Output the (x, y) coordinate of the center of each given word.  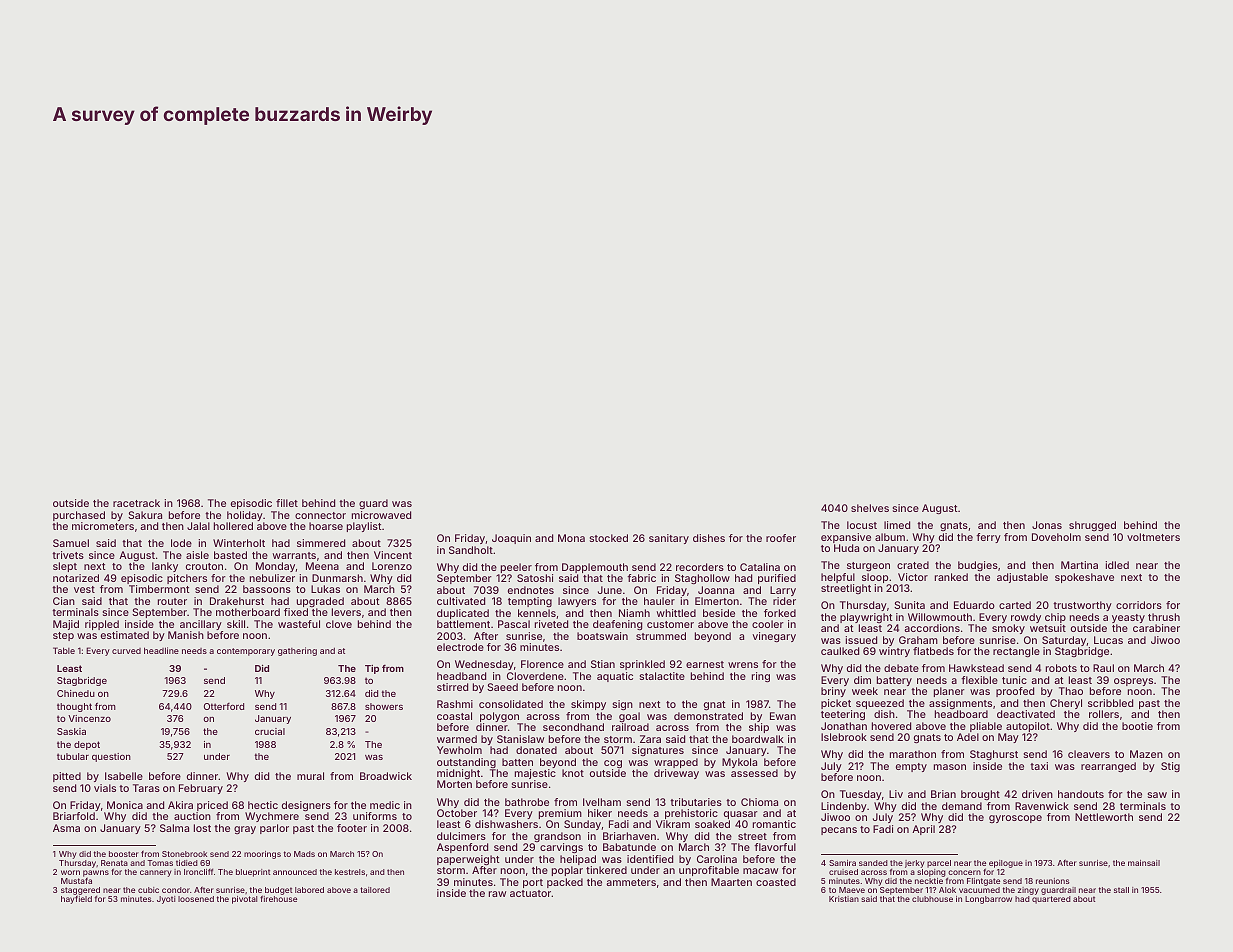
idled (1117, 565)
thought (74, 707)
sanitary (669, 539)
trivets (68, 555)
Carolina (717, 859)
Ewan (783, 716)
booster (124, 854)
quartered (1051, 900)
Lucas (1108, 640)
